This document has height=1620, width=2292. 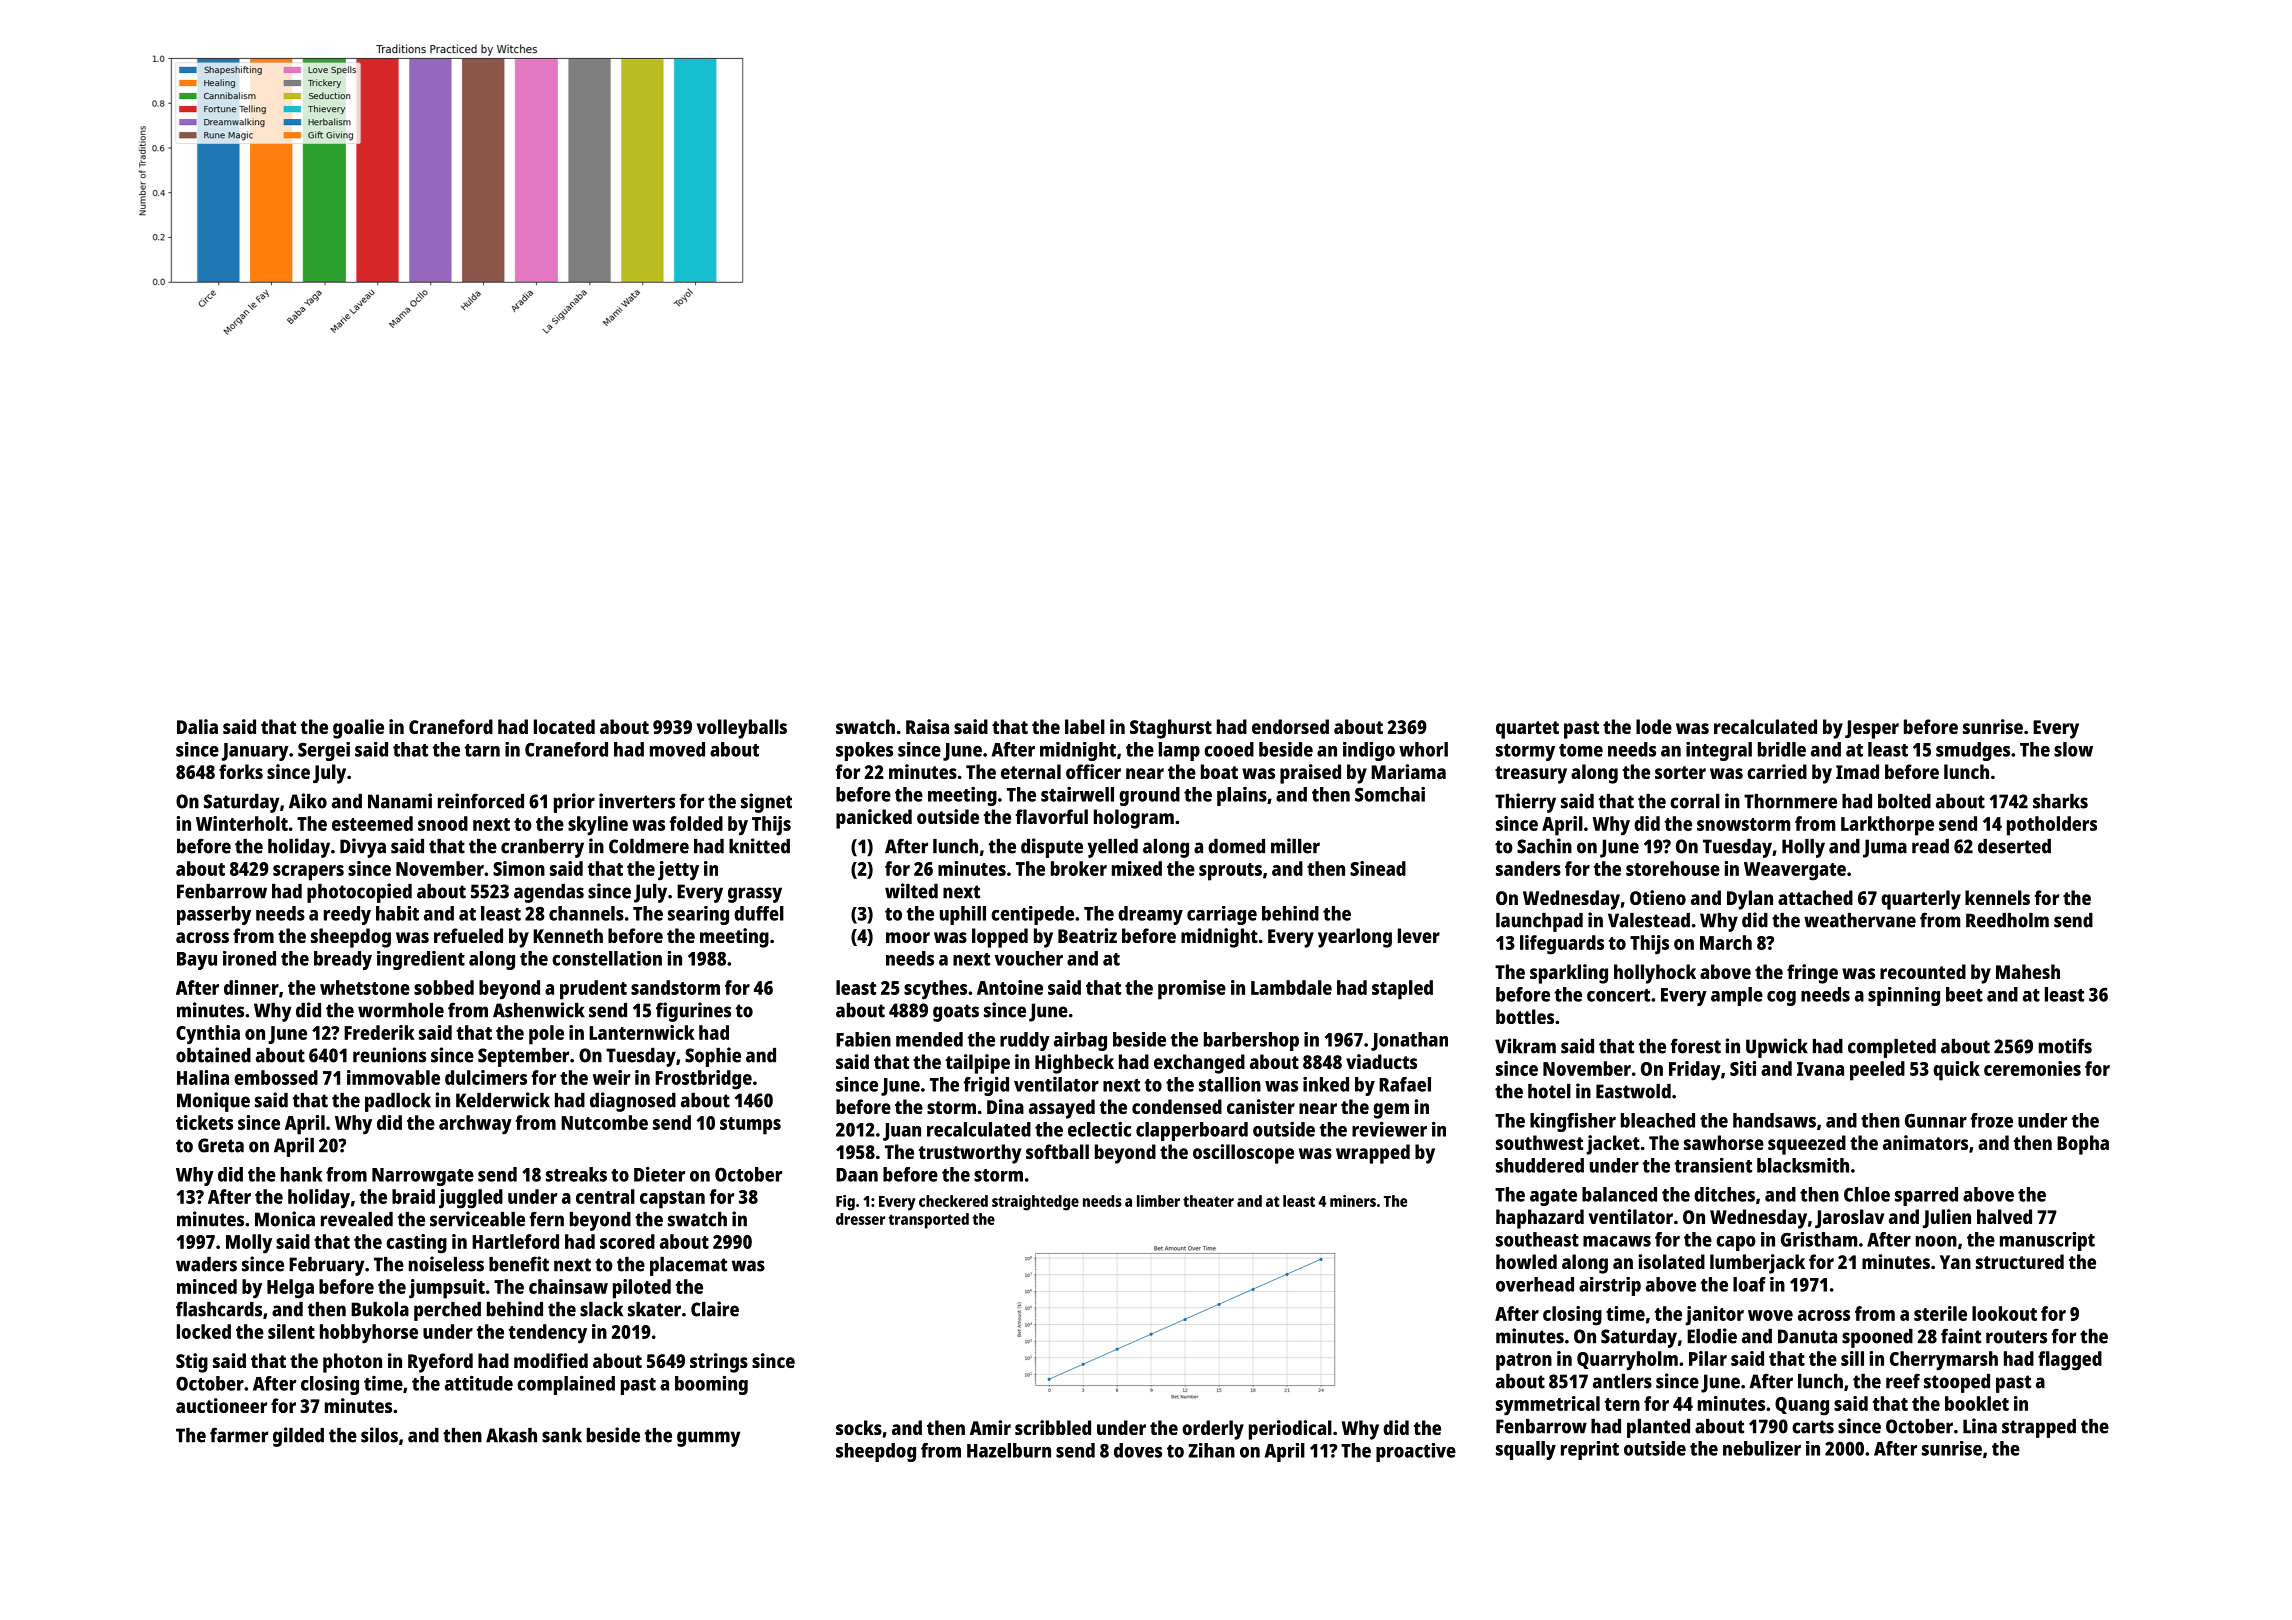 What do you see at coordinates (601, 1309) in the document?
I see `slack` at bounding box center [601, 1309].
